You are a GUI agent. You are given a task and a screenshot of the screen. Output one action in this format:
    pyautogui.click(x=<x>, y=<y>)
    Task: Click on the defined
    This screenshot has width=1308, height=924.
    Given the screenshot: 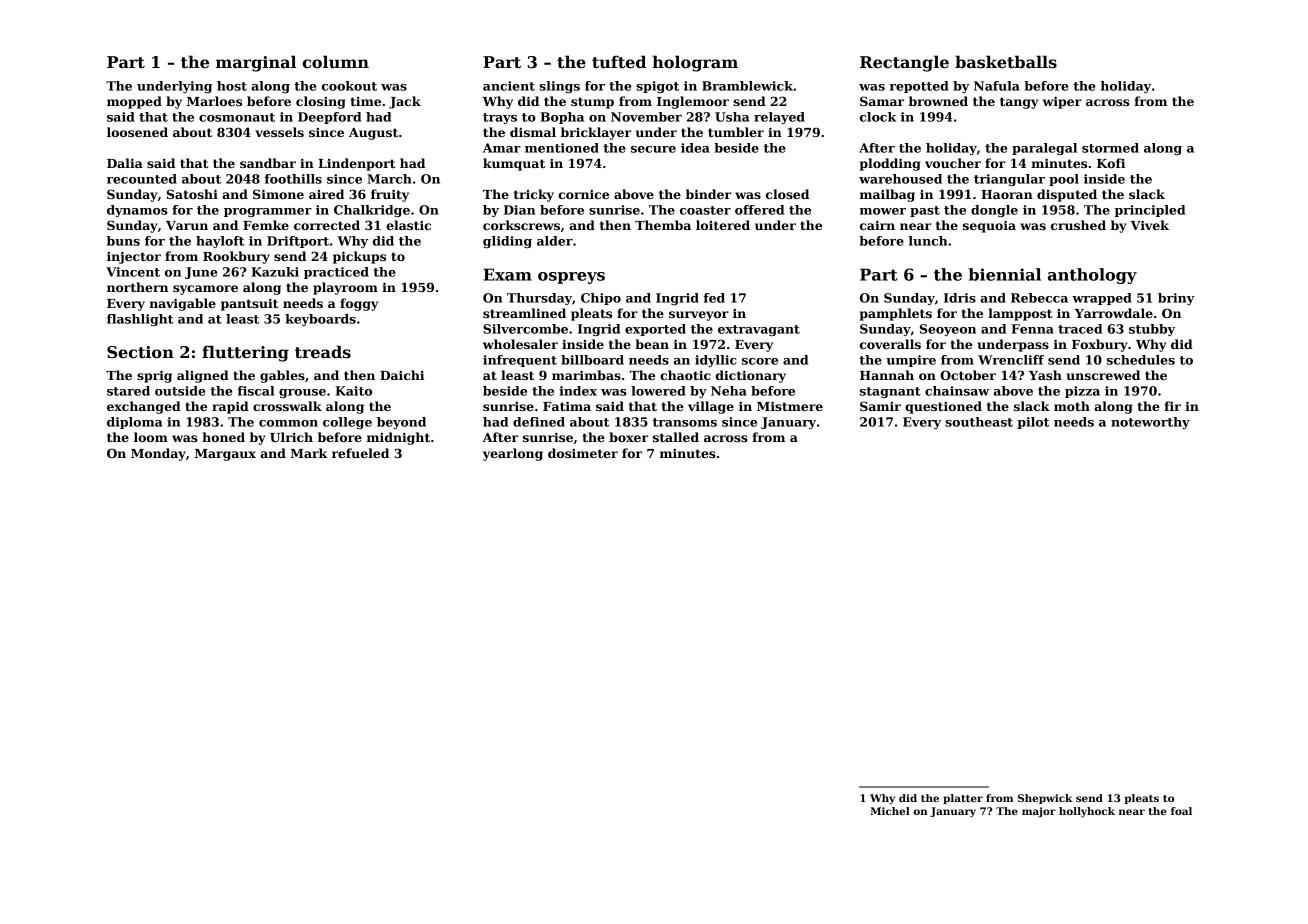 What is the action you would take?
    pyautogui.click(x=539, y=422)
